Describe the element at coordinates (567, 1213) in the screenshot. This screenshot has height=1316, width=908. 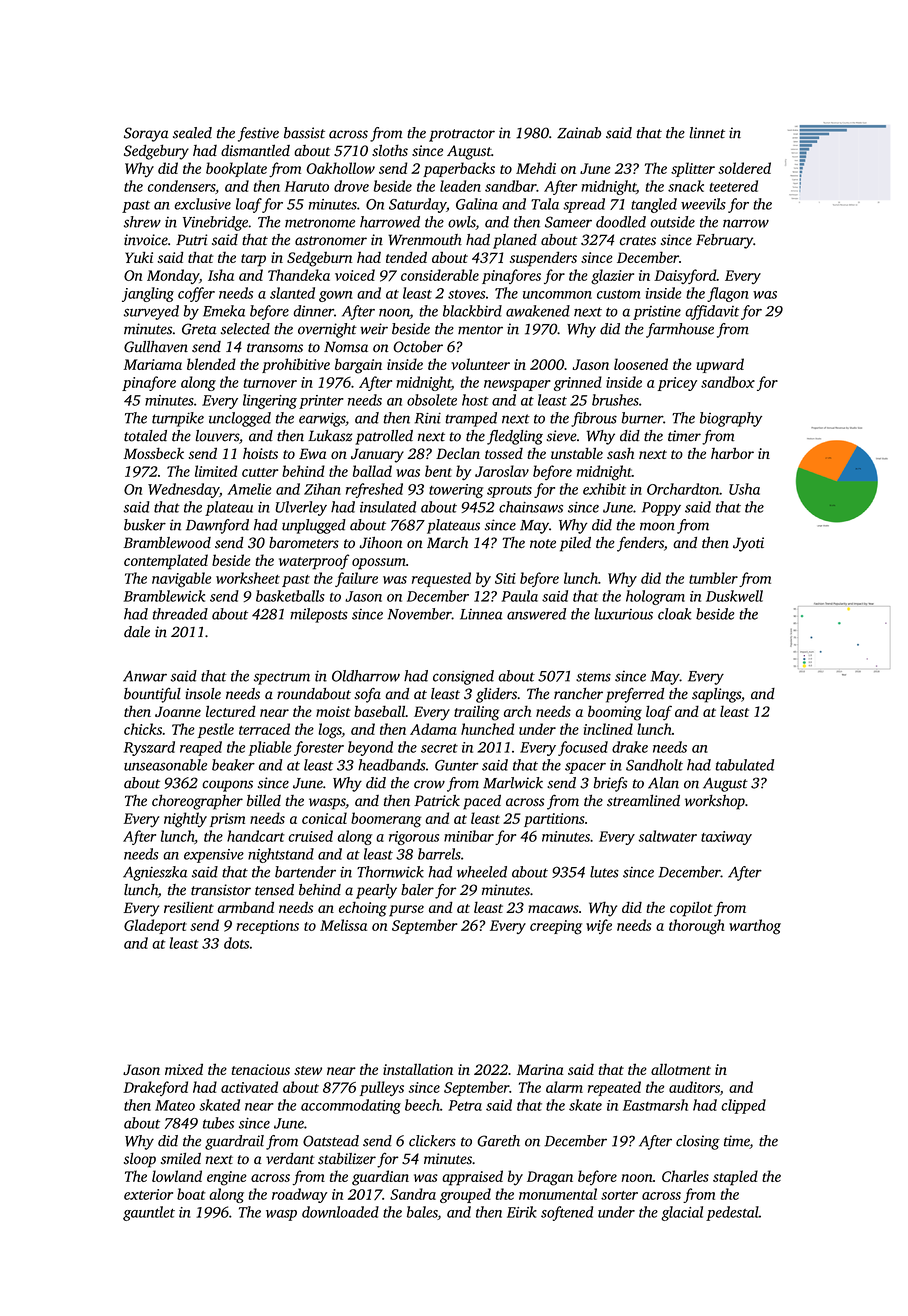
I see `softened` at that location.
